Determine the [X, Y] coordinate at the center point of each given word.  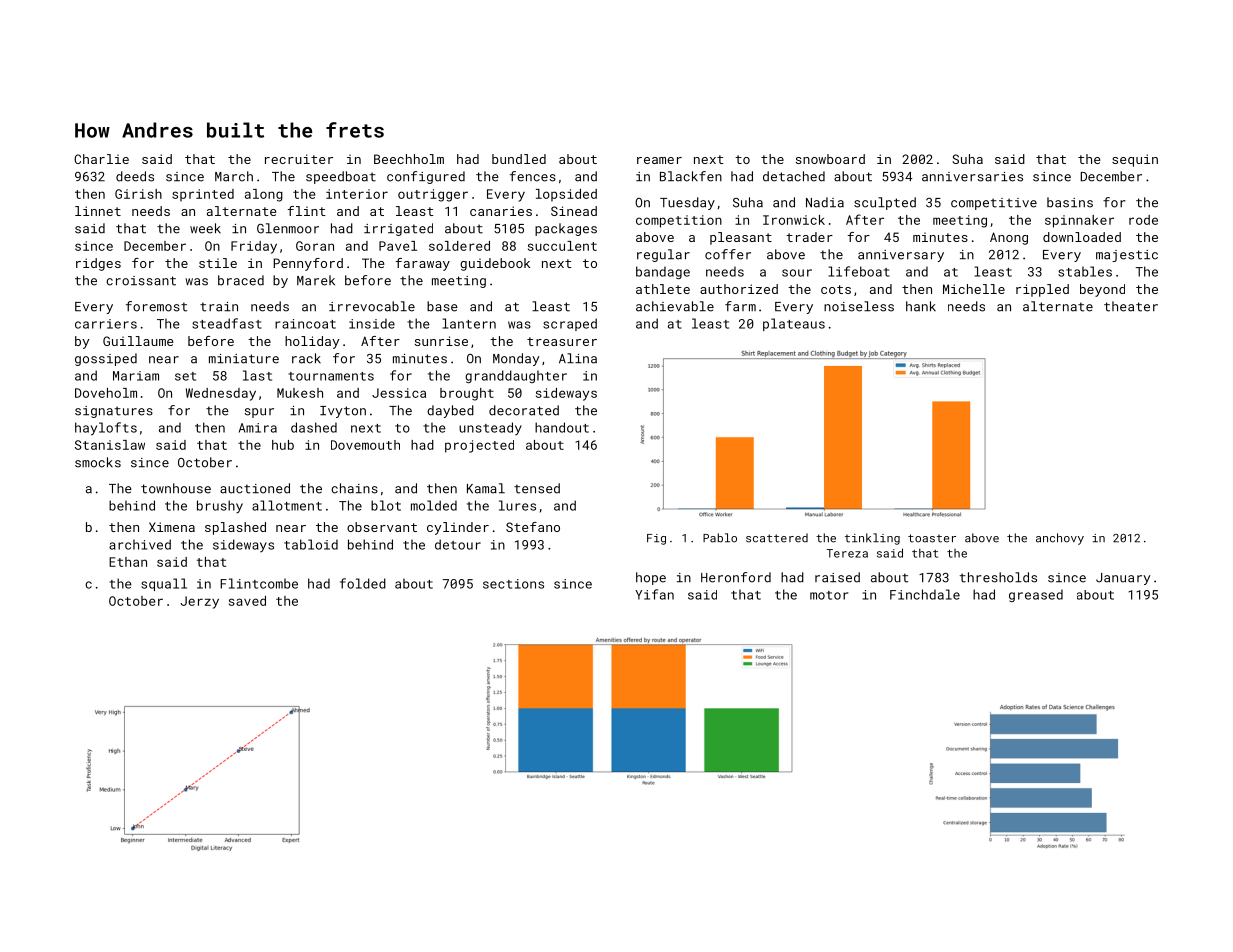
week [205, 228]
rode [1143, 220]
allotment [287, 505]
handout [562, 427]
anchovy [1060, 539]
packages [566, 229]
